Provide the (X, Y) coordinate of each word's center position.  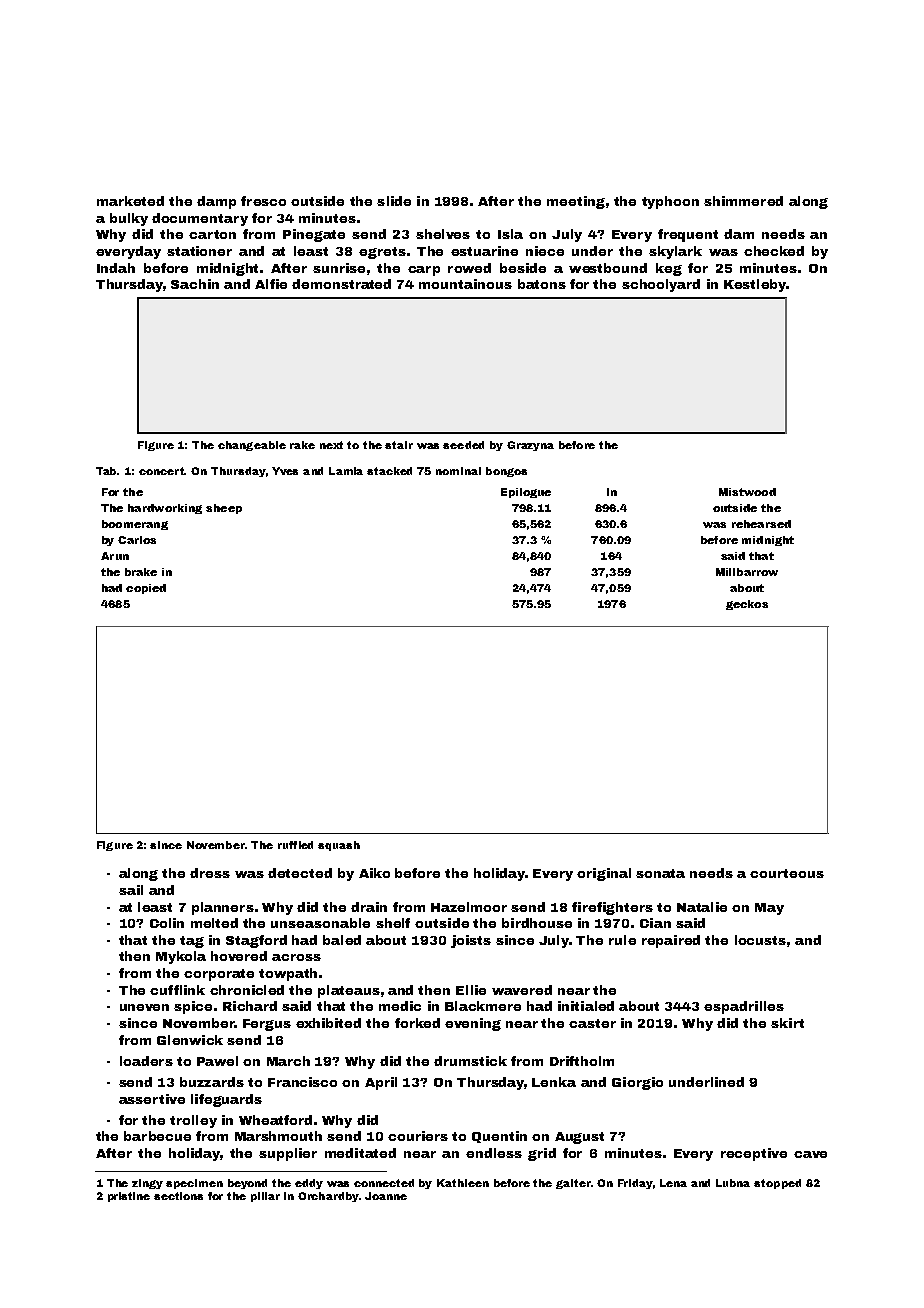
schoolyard (661, 285)
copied (146, 589)
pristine (129, 1197)
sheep (224, 509)
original (604, 874)
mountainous (465, 284)
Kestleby (755, 285)
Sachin (195, 284)
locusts (760, 940)
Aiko (374, 873)
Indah (116, 268)
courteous (787, 873)
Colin (167, 923)
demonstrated (341, 284)
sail (131, 890)
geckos (747, 605)
